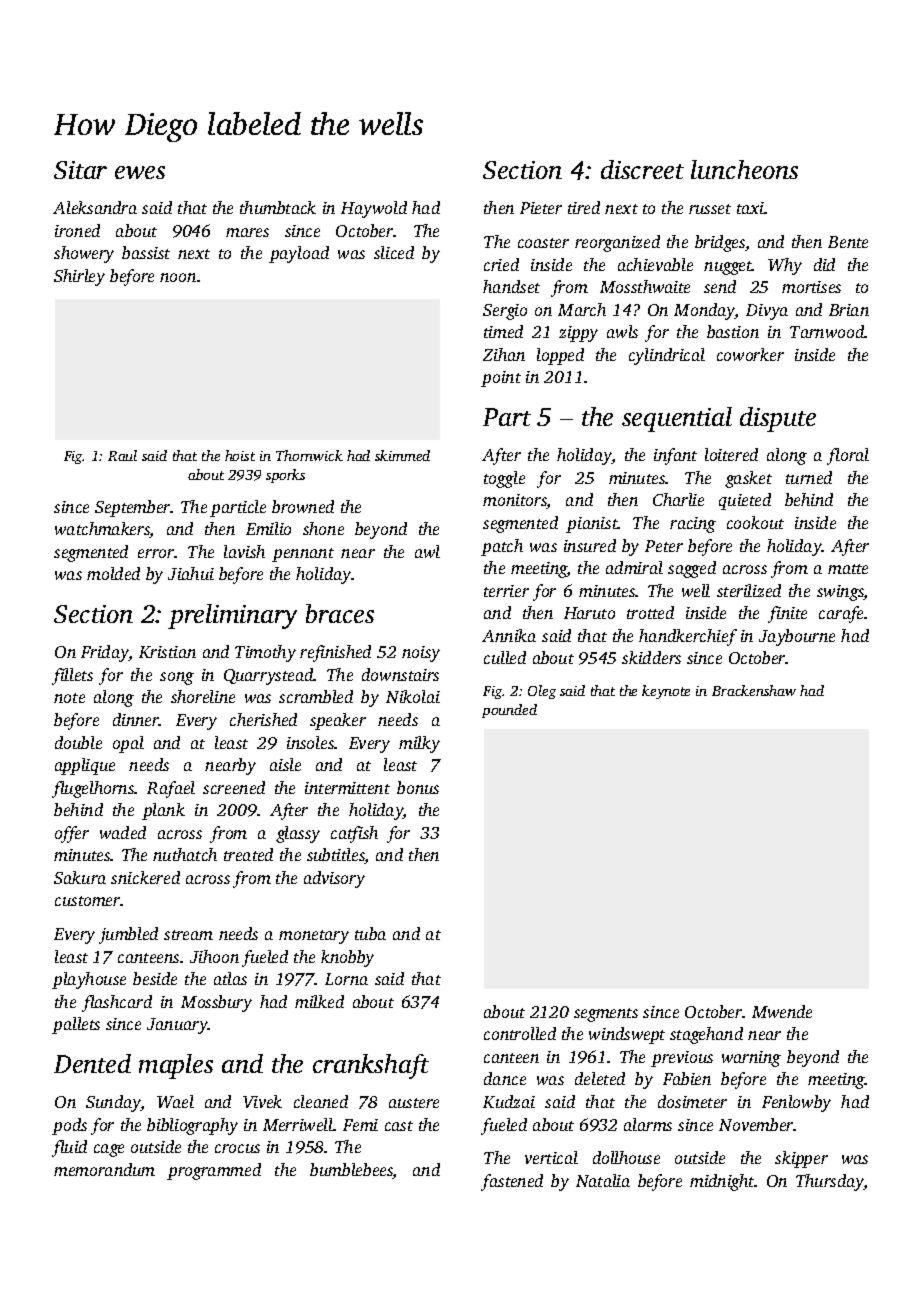 This page has width=924, height=1311. What do you see at coordinates (374, 209) in the page?
I see `Haywold` at bounding box center [374, 209].
